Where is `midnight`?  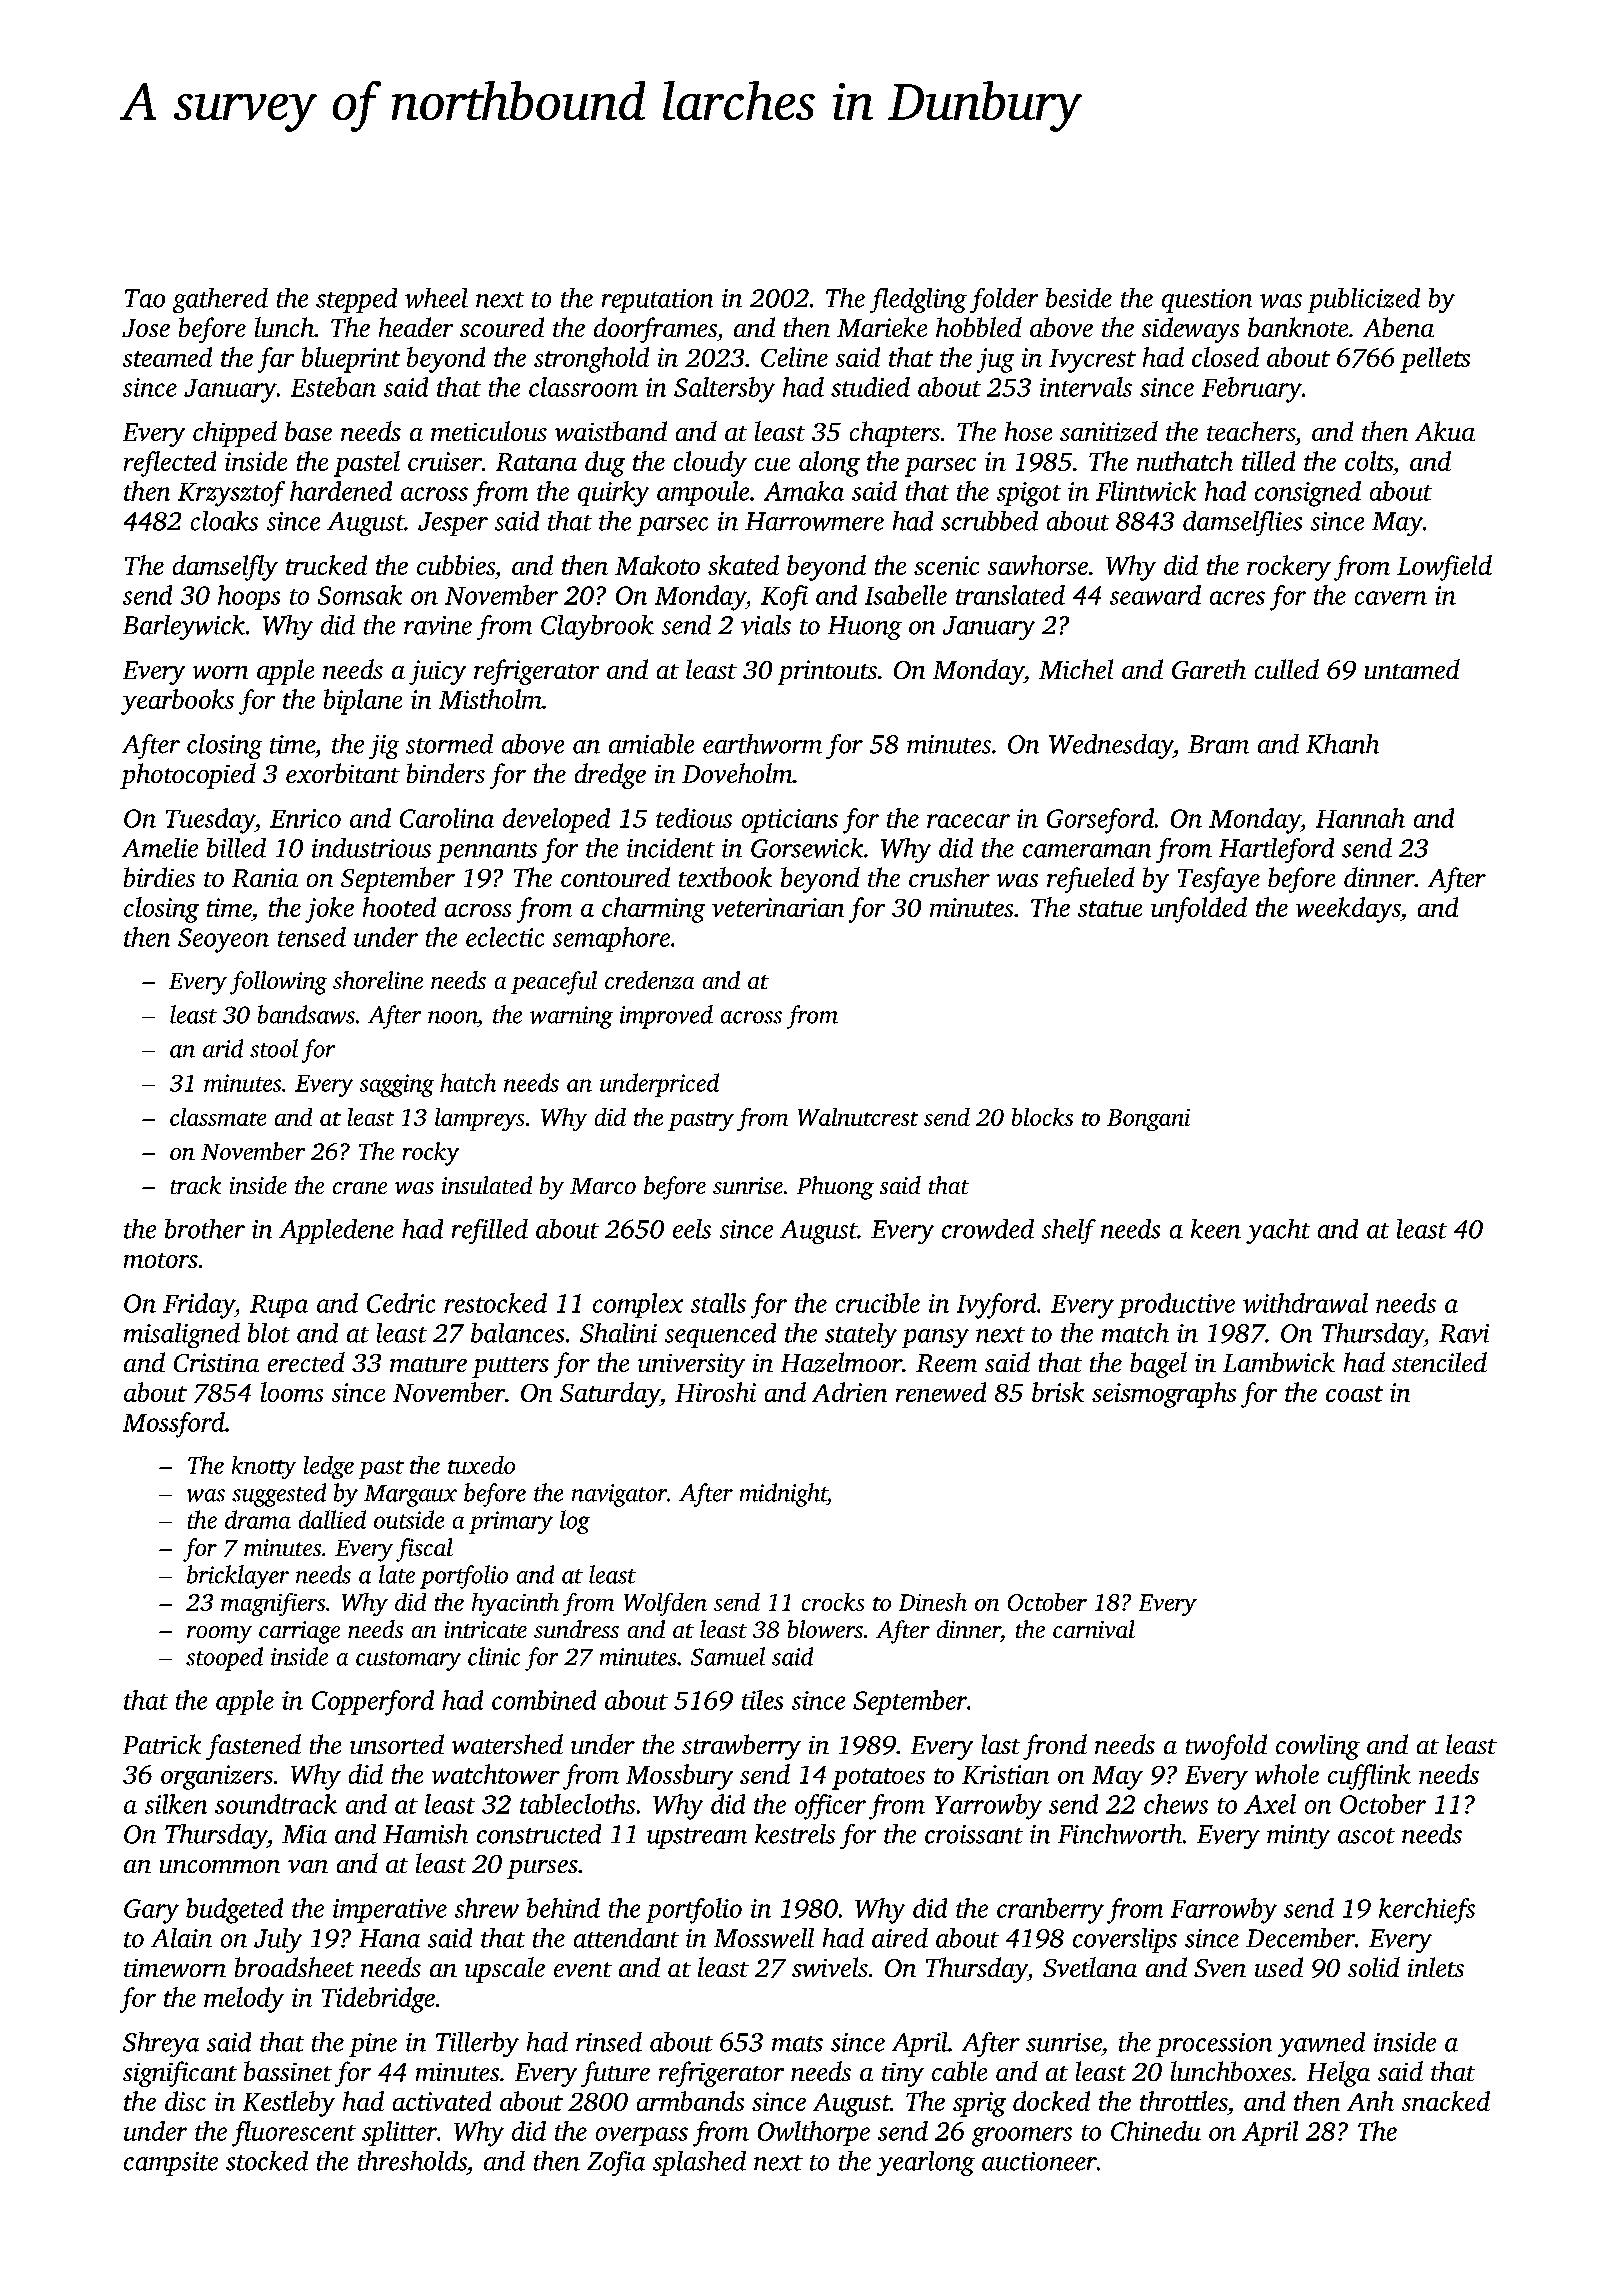
midnight is located at coordinates (783, 1495).
